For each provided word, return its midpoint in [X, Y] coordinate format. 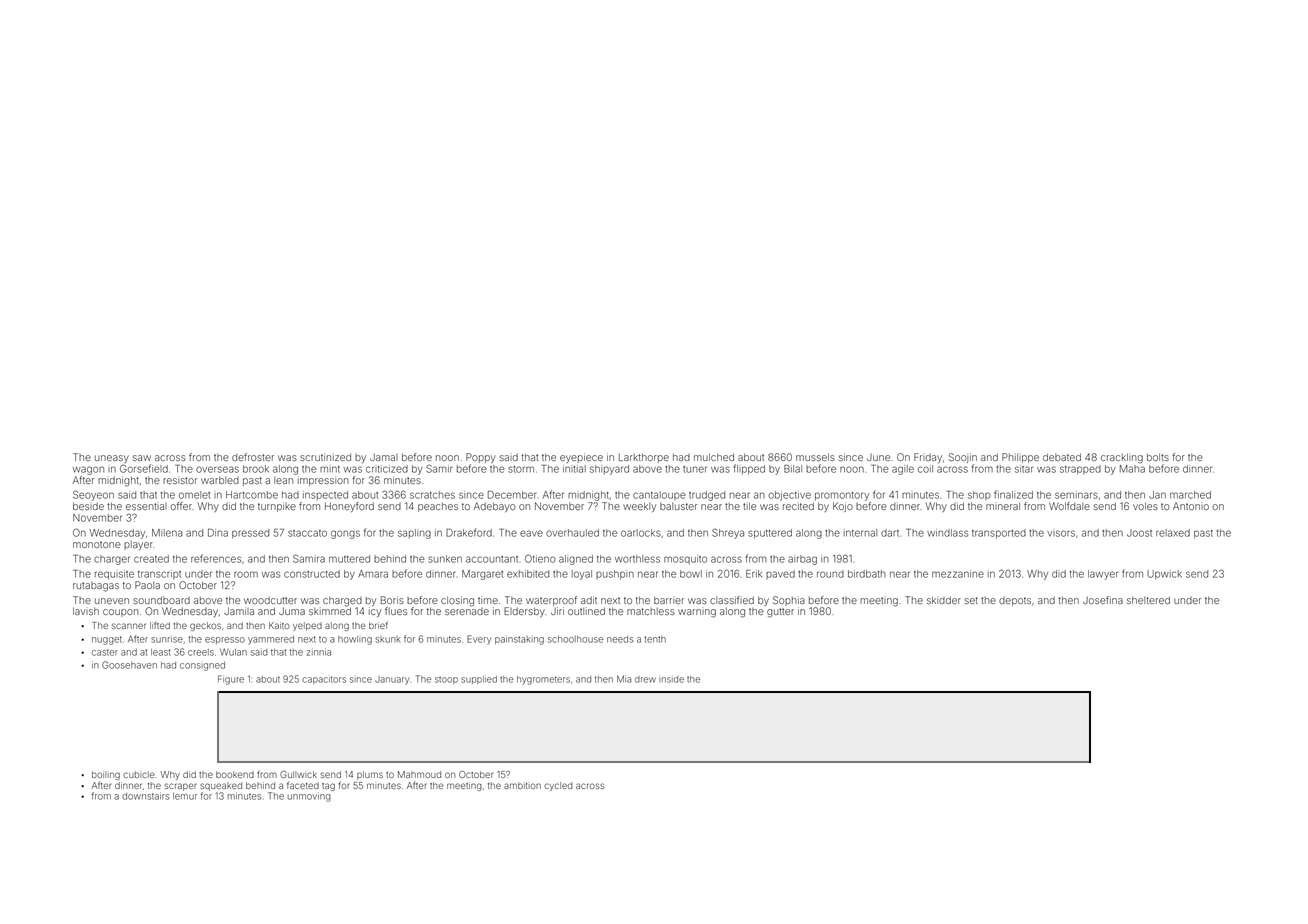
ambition [522, 785]
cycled [558, 786]
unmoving [309, 797]
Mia [624, 679]
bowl [691, 574]
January [392, 680]
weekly [639, 507]
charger [112, 560]
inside [671, 679]
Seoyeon [93, 495]
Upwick [1164, 575]
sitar [1024, 469]
